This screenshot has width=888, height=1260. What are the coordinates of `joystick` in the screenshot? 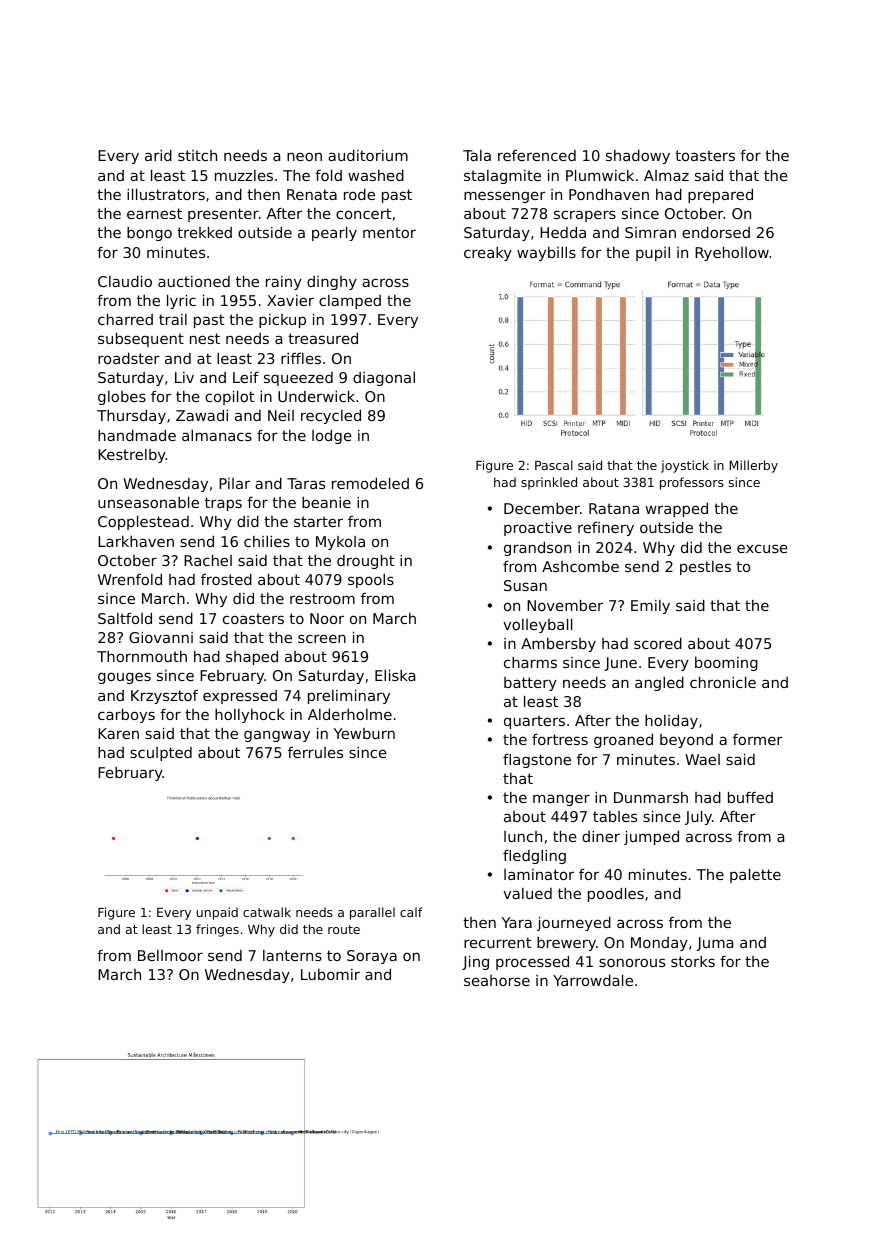 It's located at (685, 466).
